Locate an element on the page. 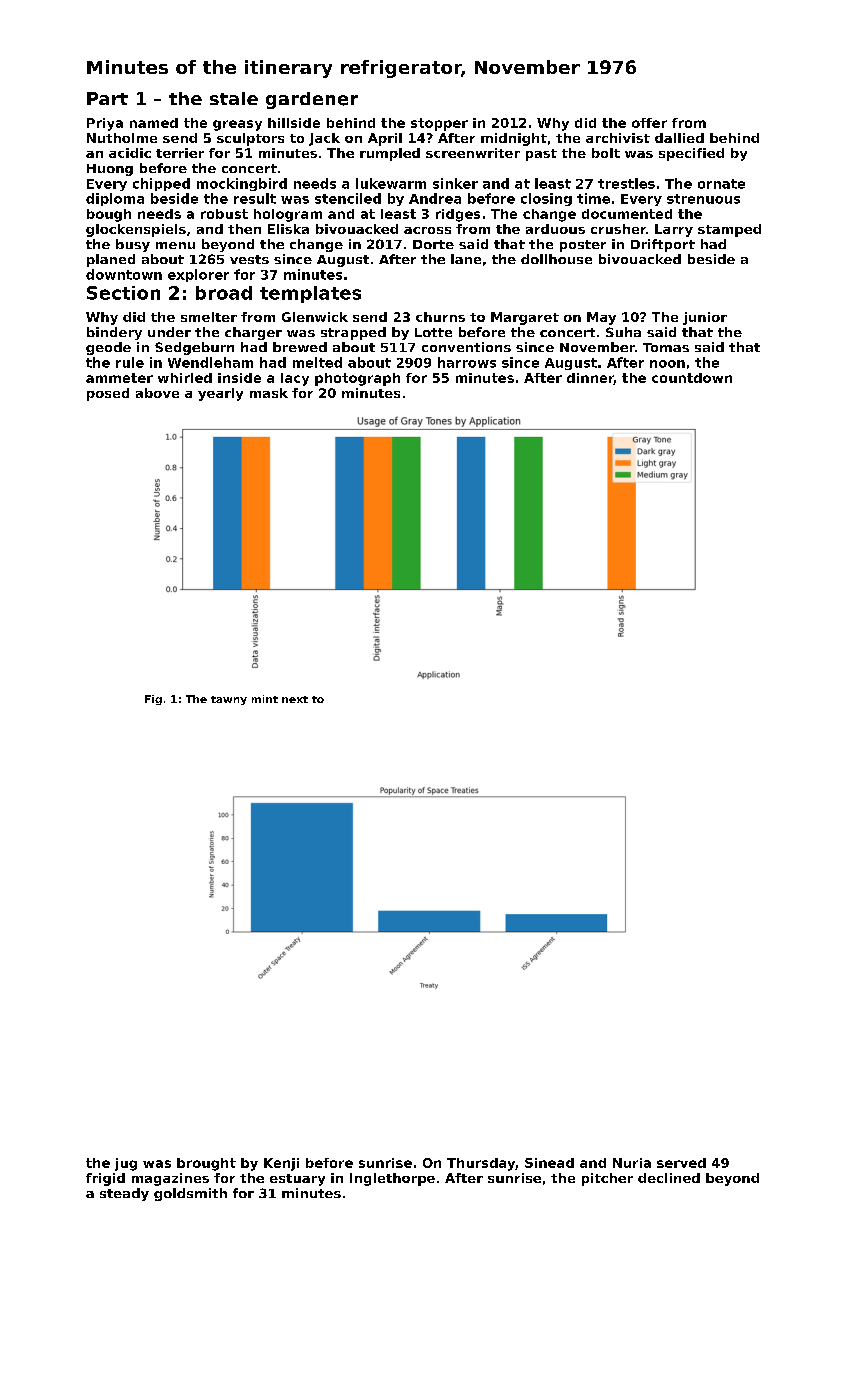 The width and height of the image is (849, 1400). tawny is located at coordinates (229, 700).
